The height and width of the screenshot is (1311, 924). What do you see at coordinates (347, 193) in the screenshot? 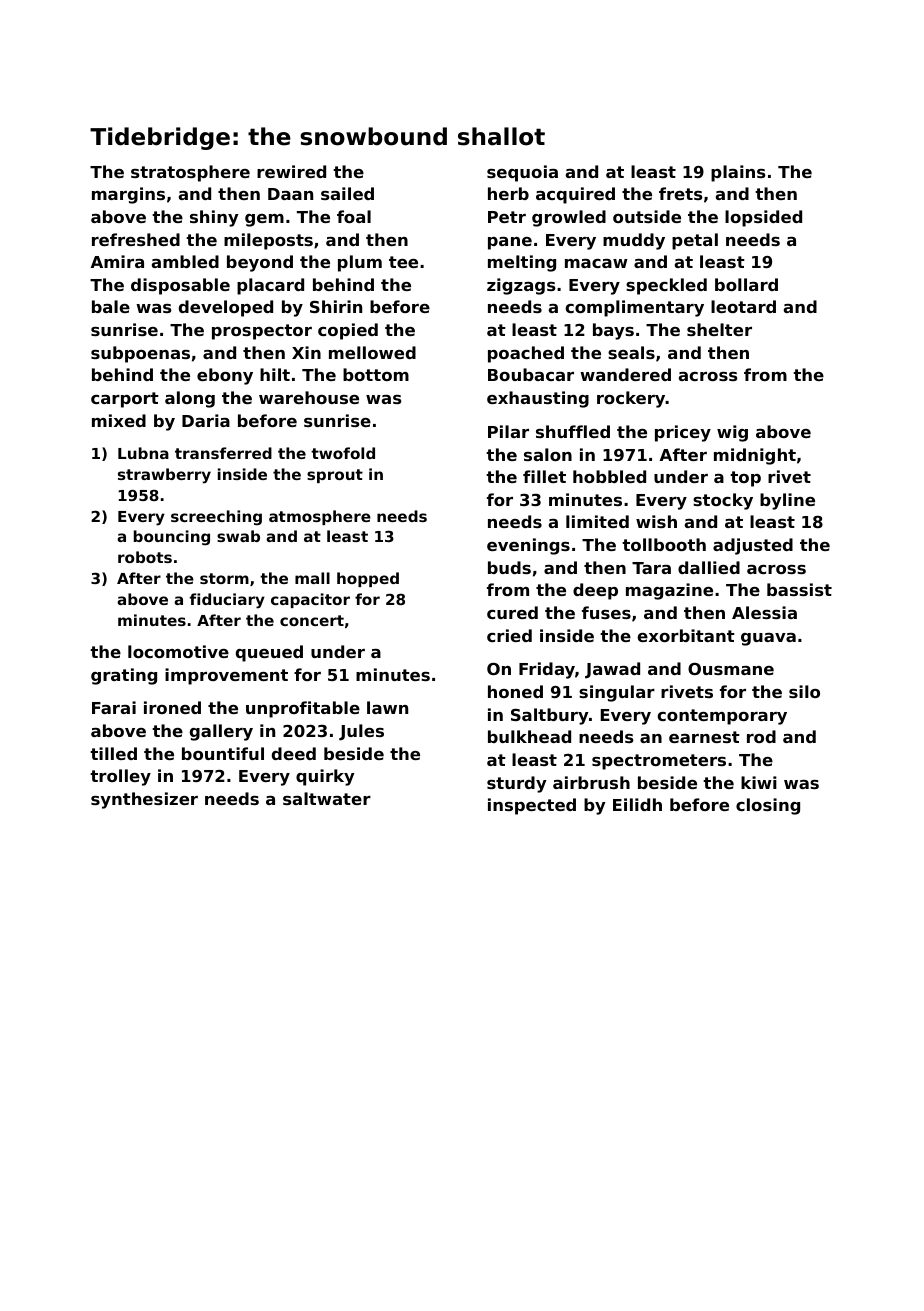
I see `sailed` at bounding box center [347, 193].
